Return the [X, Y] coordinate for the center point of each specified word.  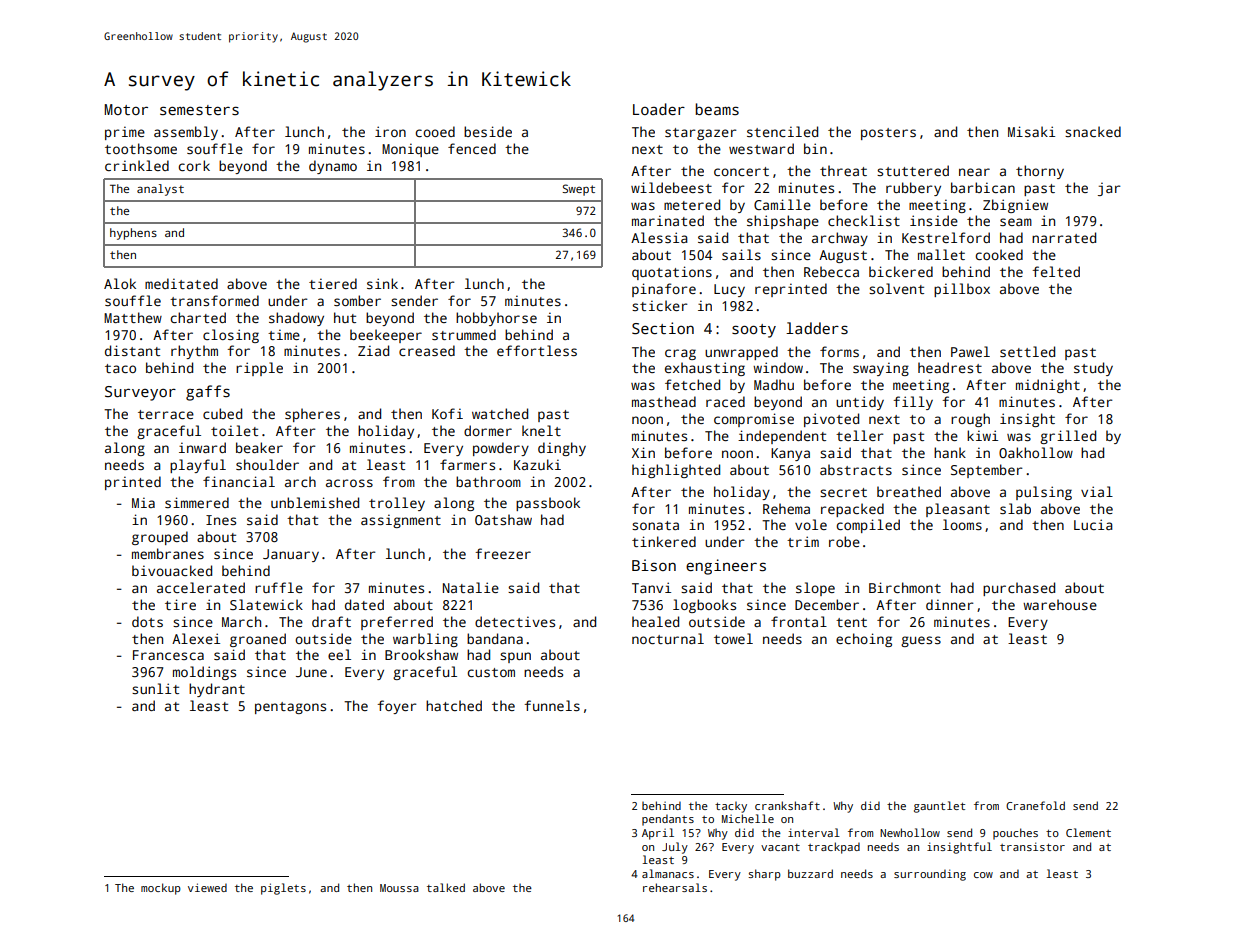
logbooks [704, 606]
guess [921, 641]
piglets [283, 889]
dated [364, 604]
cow [983, 875]
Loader [659, 109]
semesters [199, 110]
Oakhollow [1036, 452]
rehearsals [675, 887]
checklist [864, 220]
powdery [501, 449]
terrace [166, 414]
